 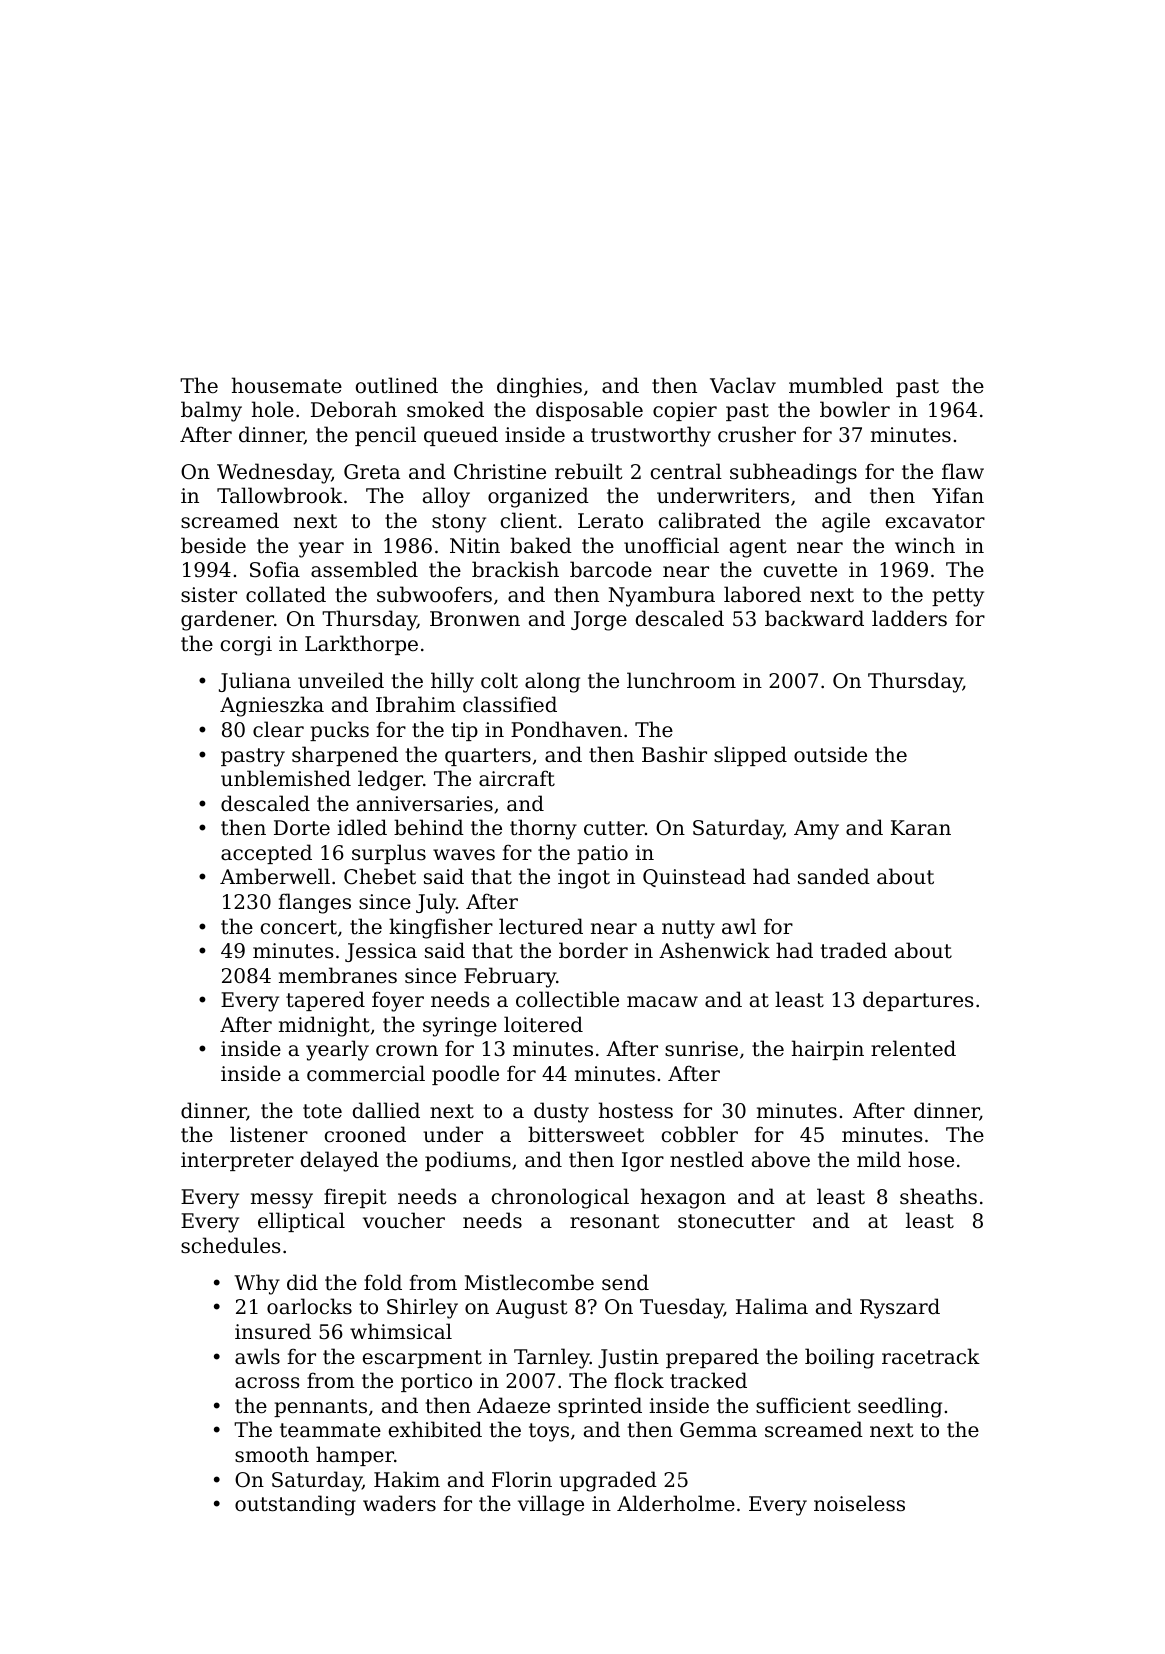 I want to click on waders, so click(x=399, y=1503).
